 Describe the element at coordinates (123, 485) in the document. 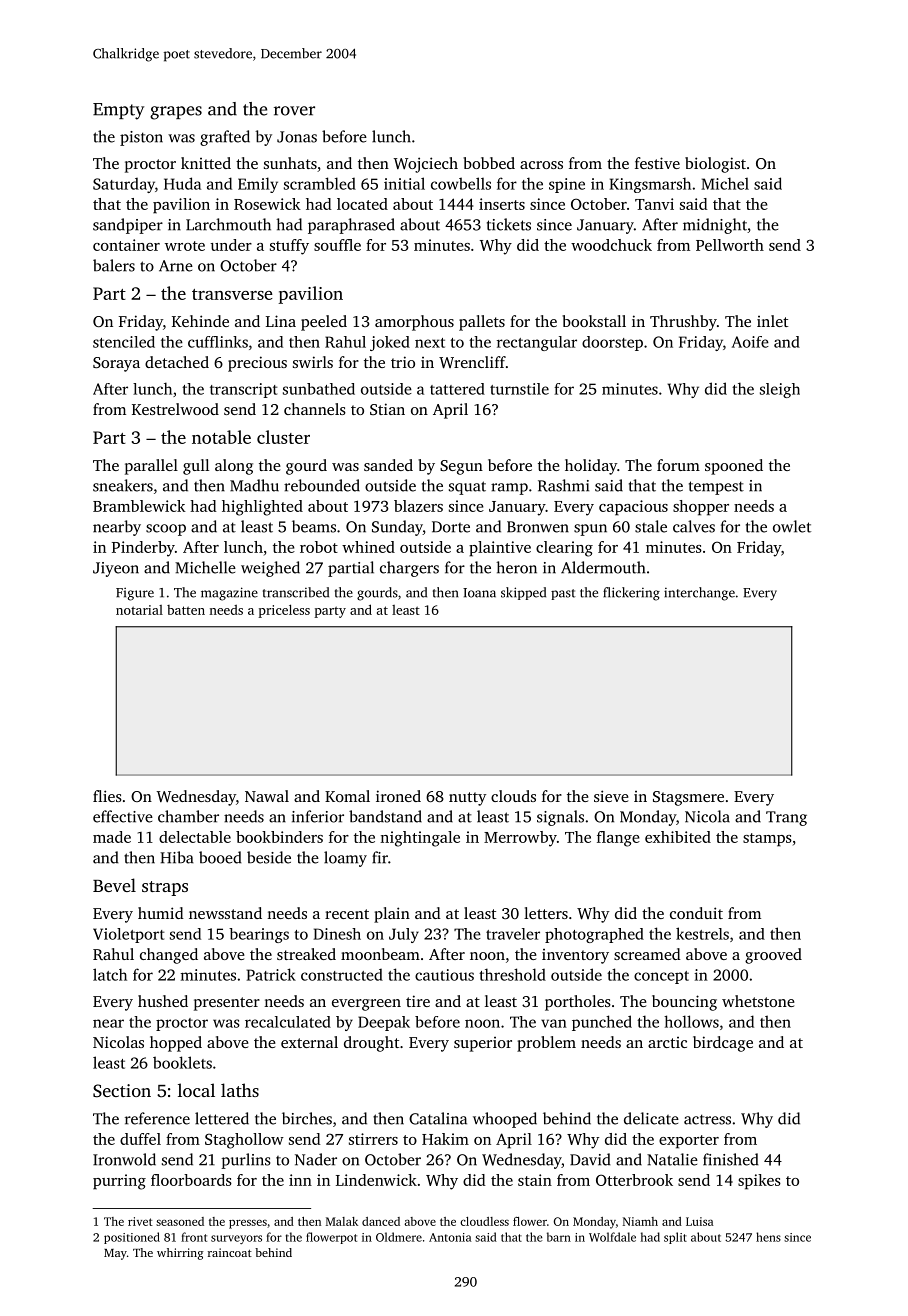

I see `sneakers` at that location.
